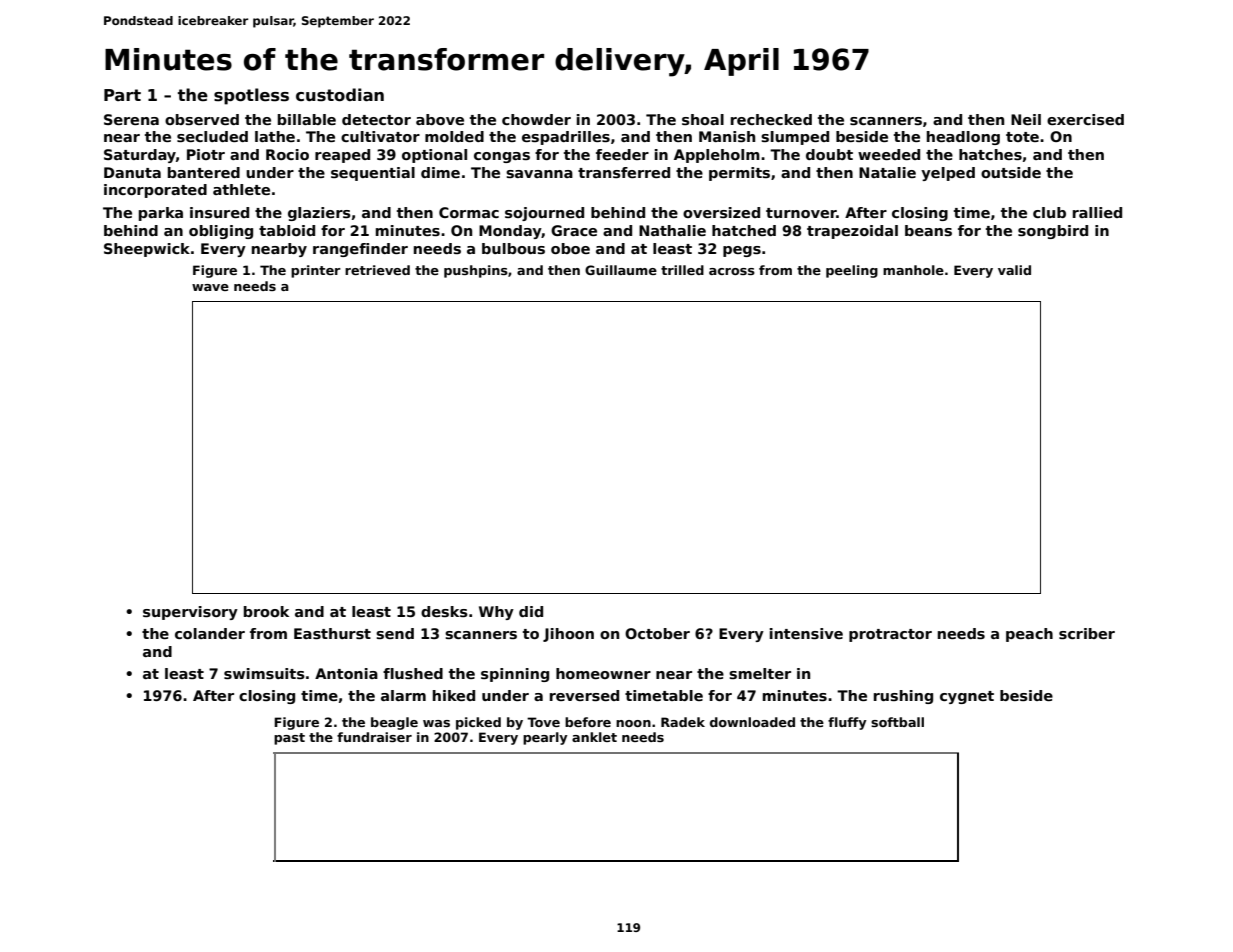  What do you see at coordinates (221, 232) in the page?
I see `obliging` at bounding box center [221, 232].
